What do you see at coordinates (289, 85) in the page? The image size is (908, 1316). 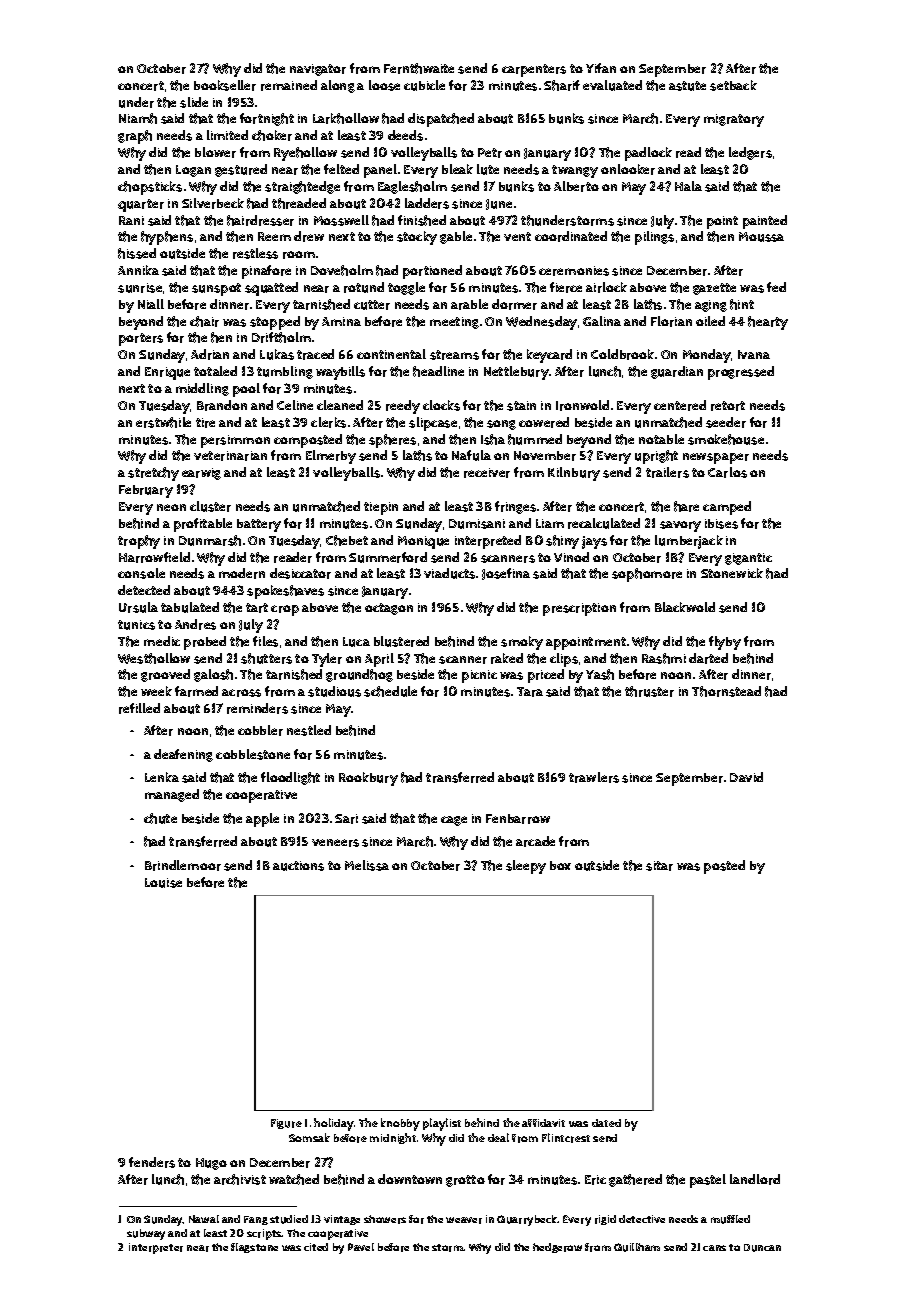 I see `remained` at bounding box center [289, 85].
